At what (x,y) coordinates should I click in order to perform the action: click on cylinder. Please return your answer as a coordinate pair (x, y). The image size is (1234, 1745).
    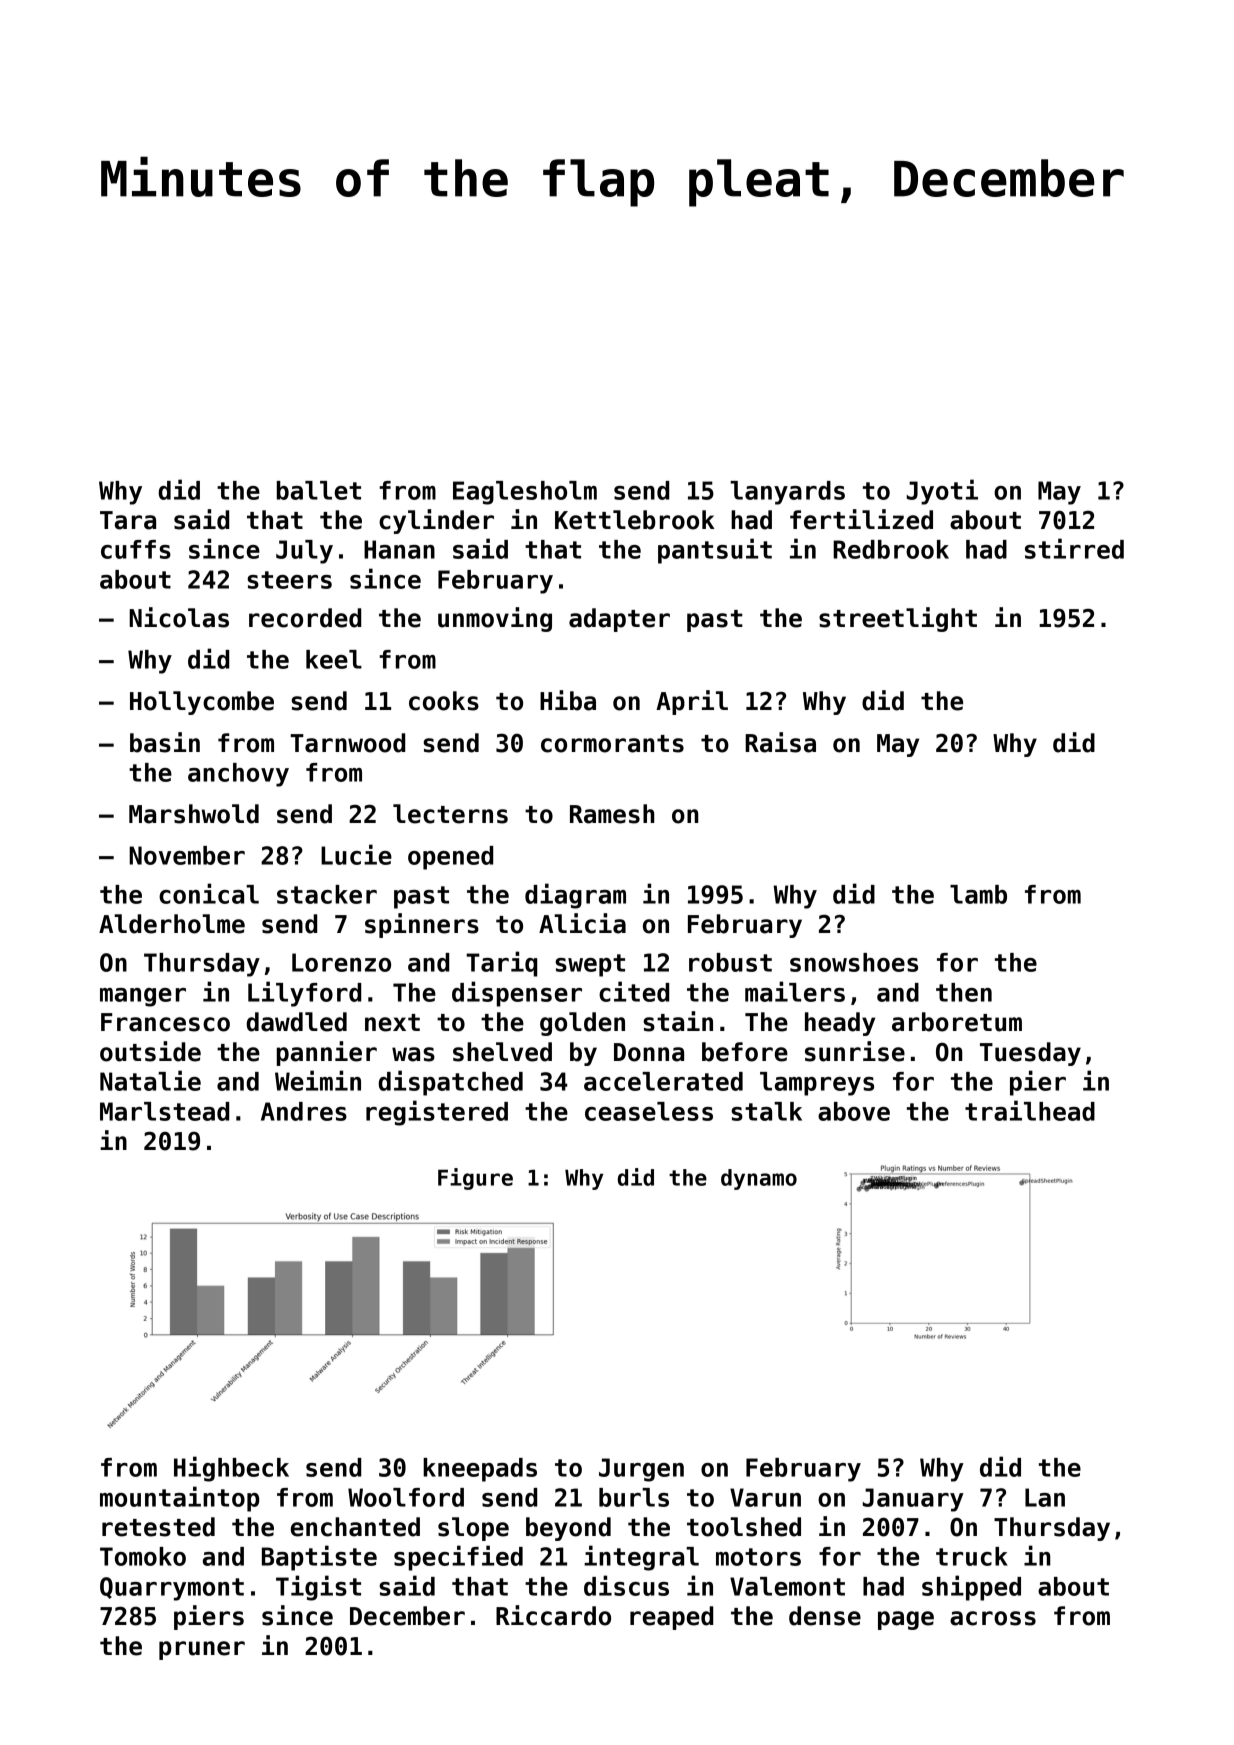
    Looking at the image, I should click on (436, 521).
